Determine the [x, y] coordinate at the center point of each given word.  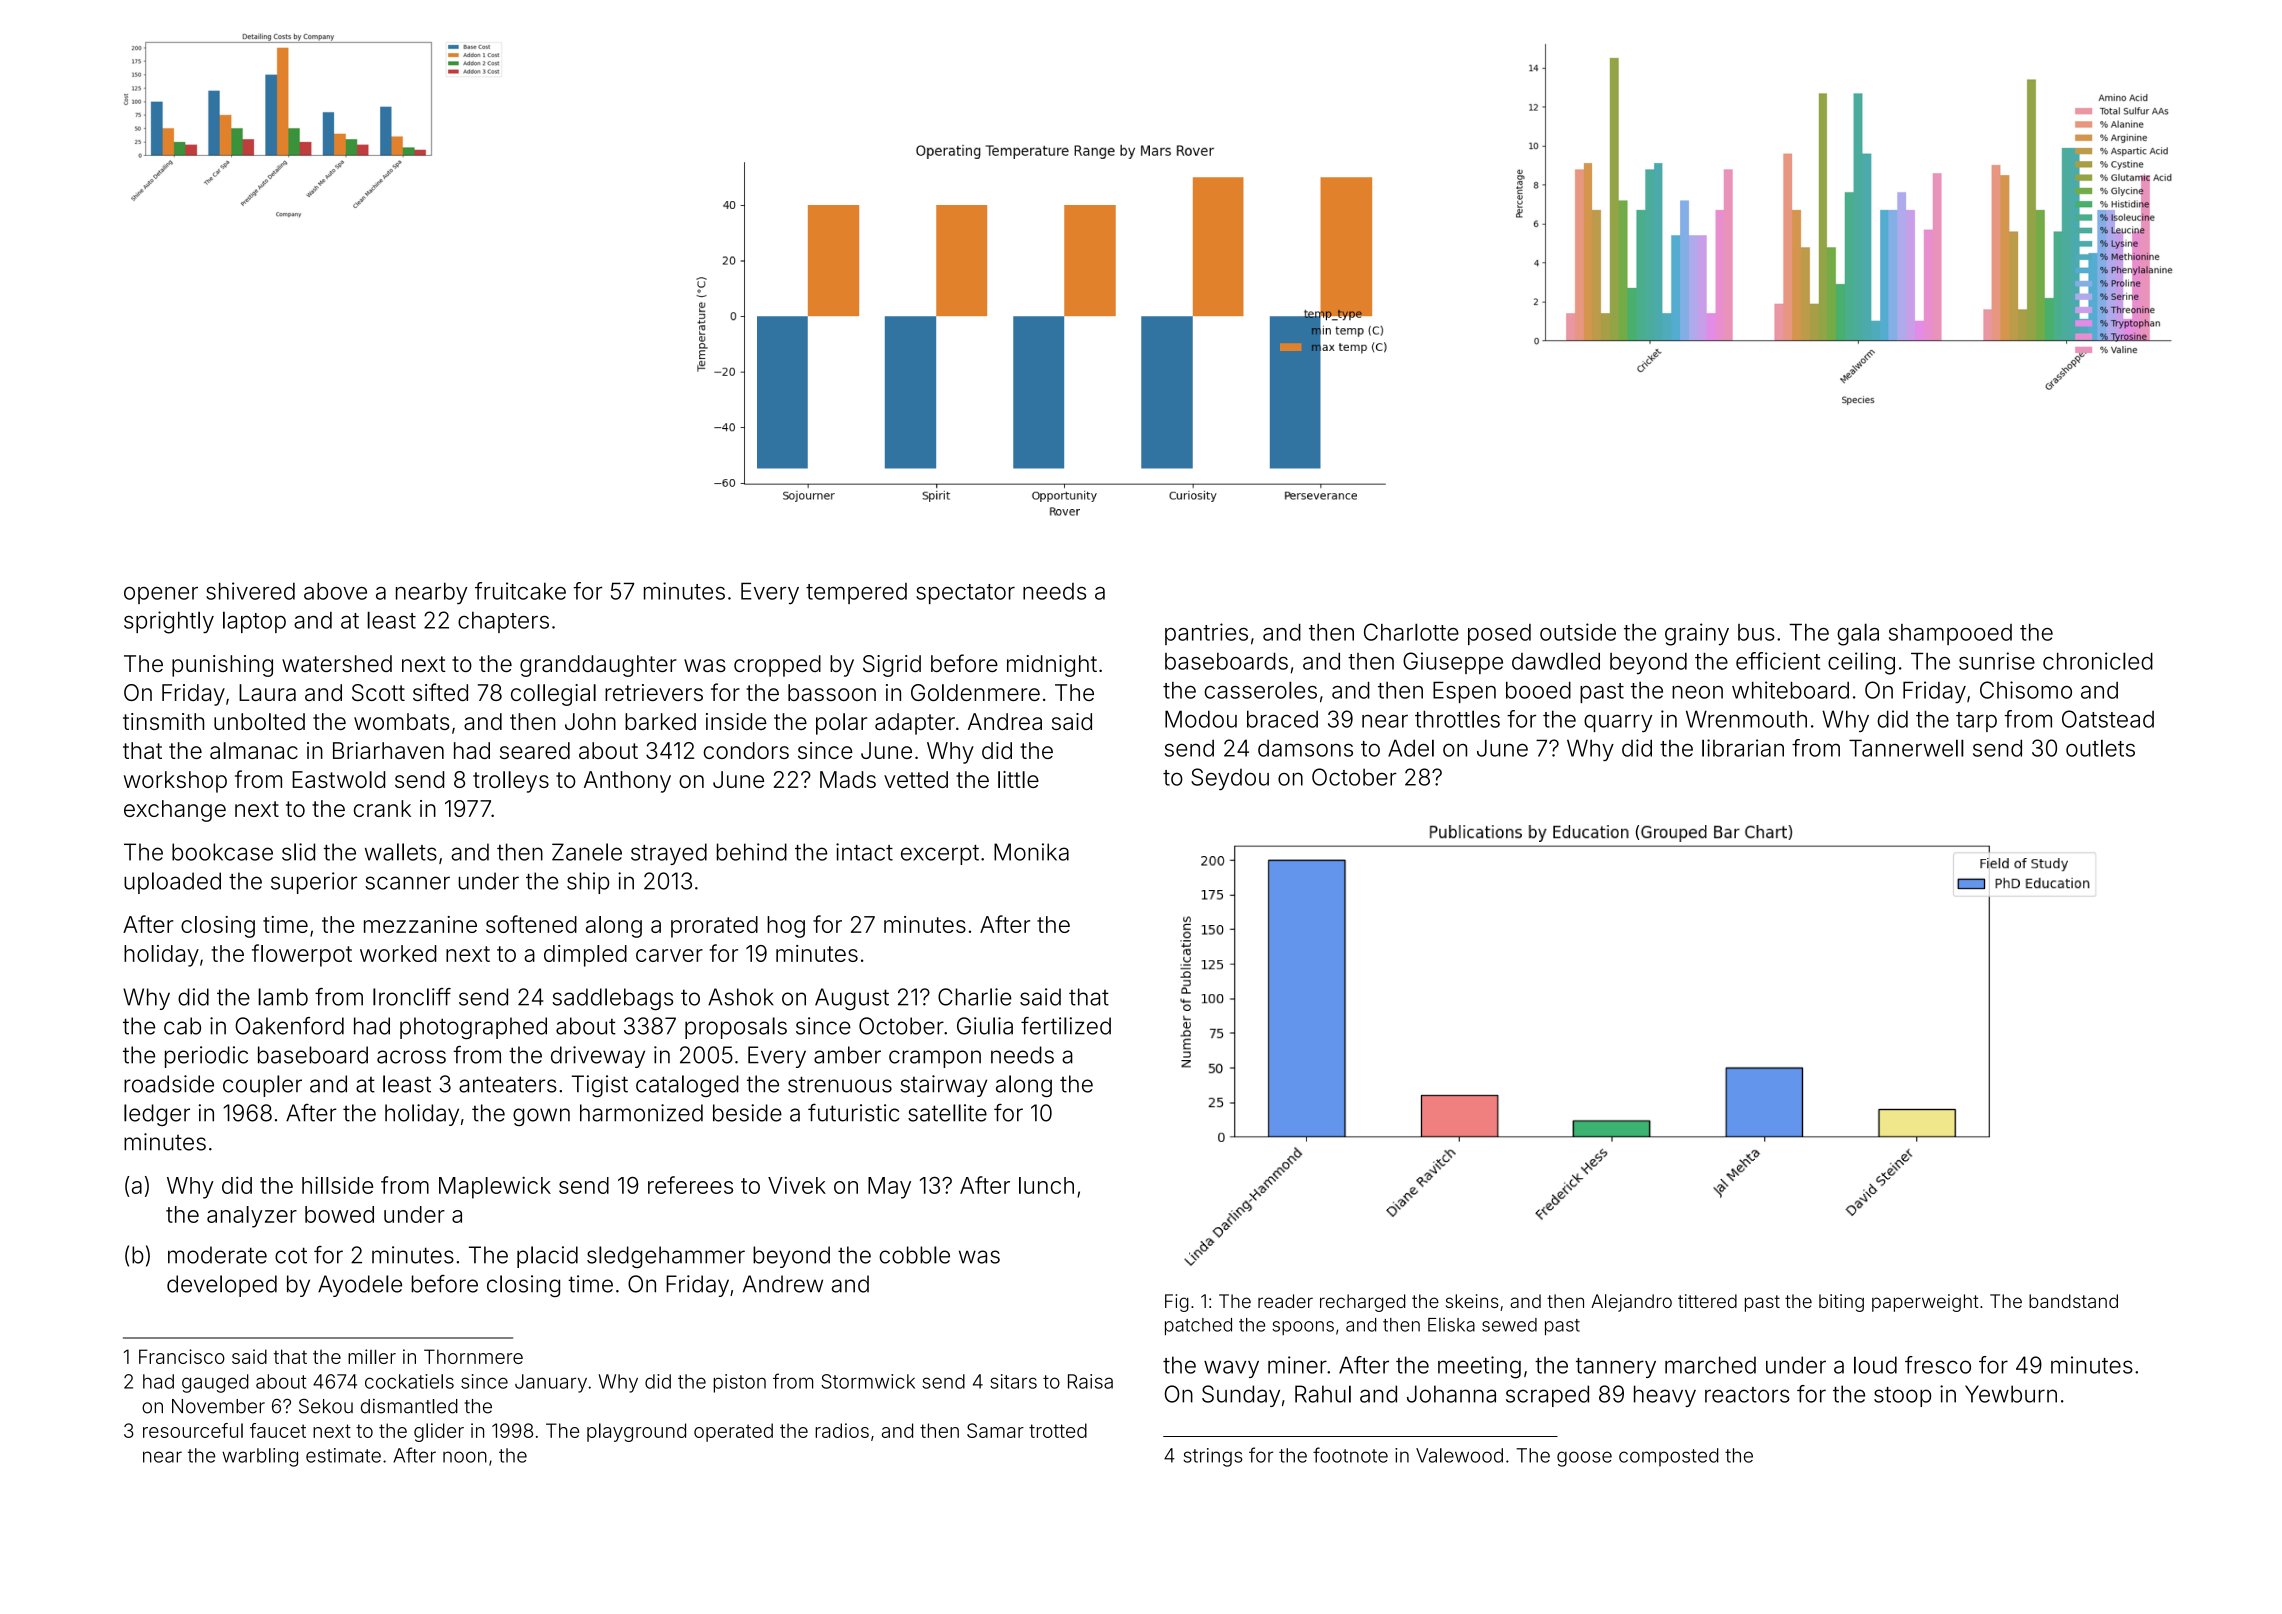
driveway [598, 1057]
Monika [1031, 852]
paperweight [1925, 1303]
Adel [1411, 748]
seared [535, 750]
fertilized [1066, 1026]
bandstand [2073, 1301]
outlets [2100, 748]
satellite [947, 1113]
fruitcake [520, 591]
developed [222, 1286]
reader [1285, 1301]
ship [588, 883]
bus [1756, 632]
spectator [965, 594]
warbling [260, 1457]
